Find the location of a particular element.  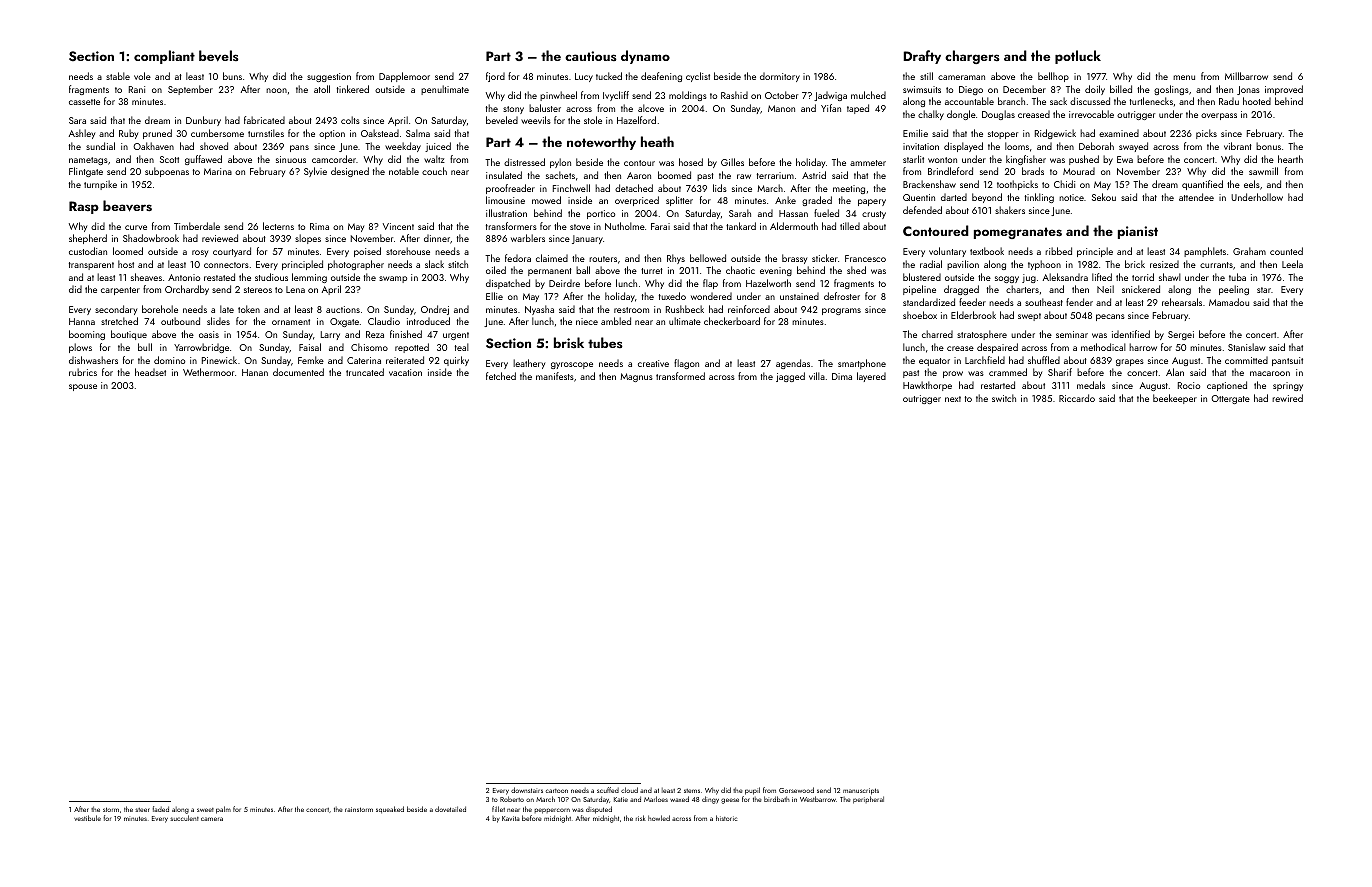

cautious is located at coordinates (591, 56).
